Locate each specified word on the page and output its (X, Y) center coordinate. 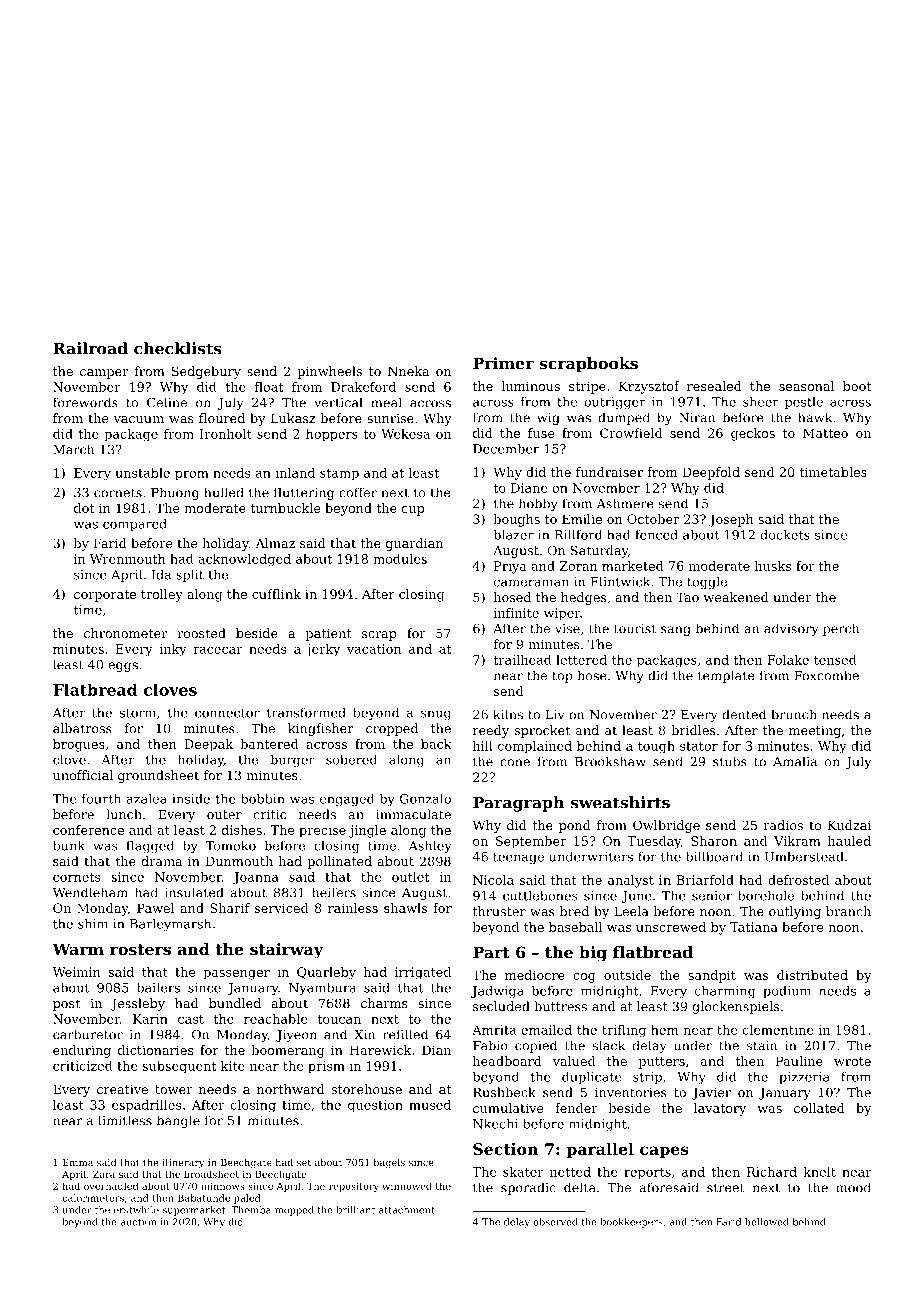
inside (191, 799)
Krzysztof (649, 387)
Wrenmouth (127, 559)
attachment (407, 1210)
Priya (510, 567)
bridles (693, 730)
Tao (687, 597)
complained (535, 747)
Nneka (409, 371)
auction (138, 1222)
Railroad (90, 348)
